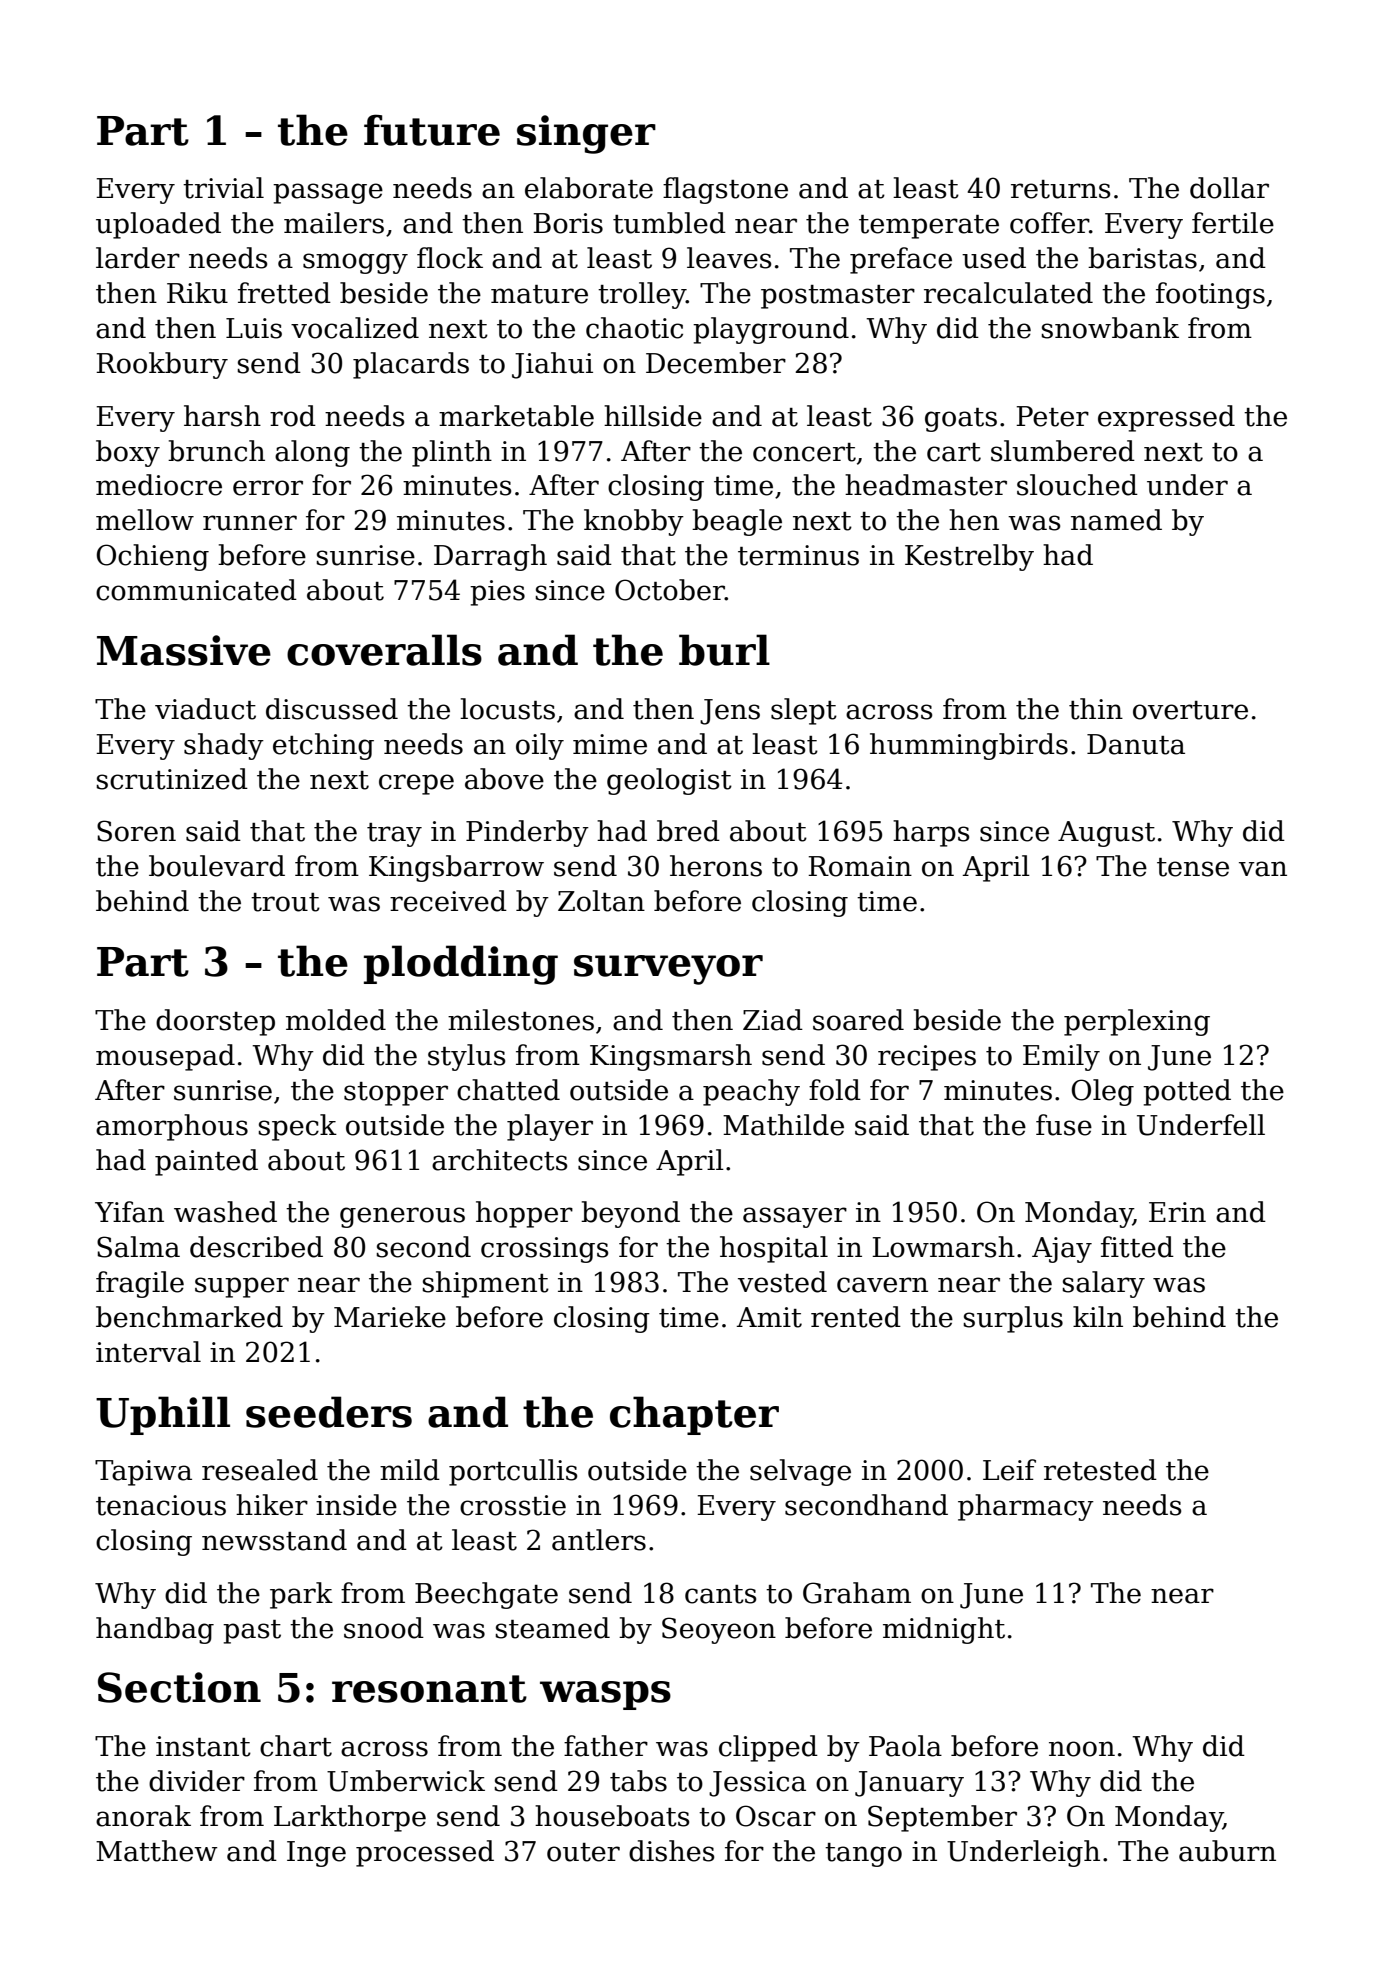  What do you see at coordinates (128, 453) in the screenshot?
I see `boxy` at bounding box center [128, 453].
